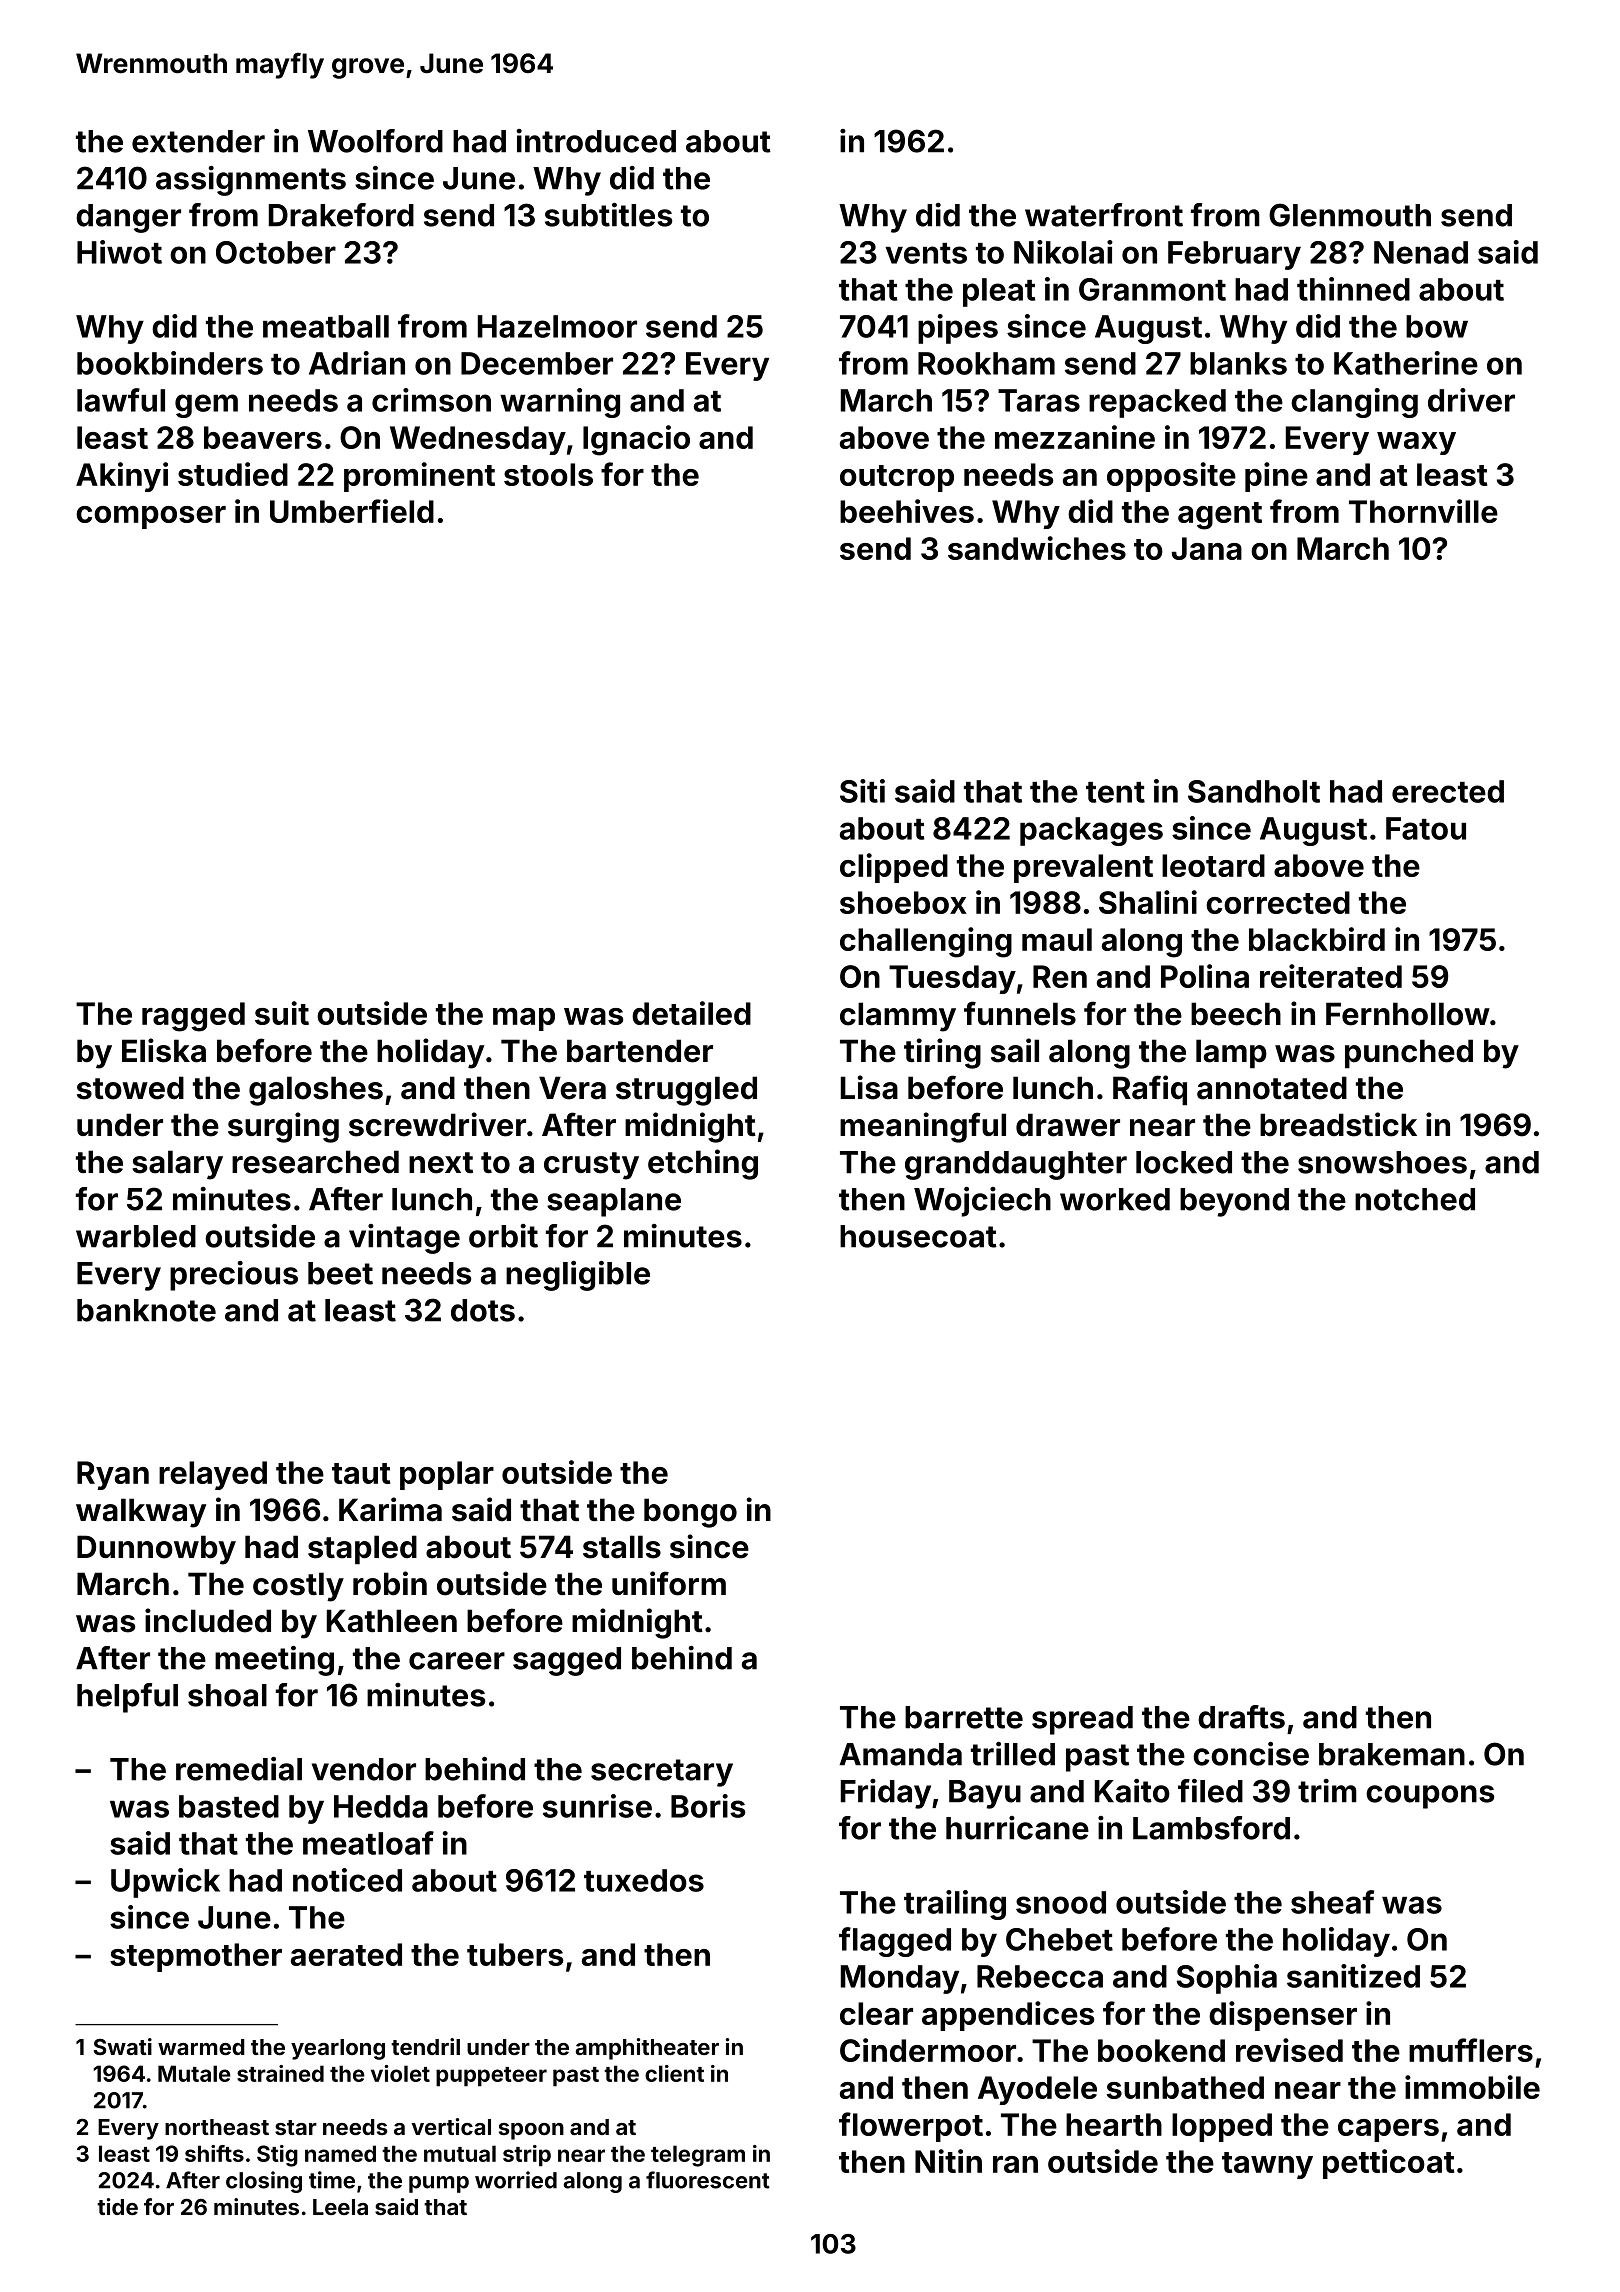 The height and width of the screenshot is (2292, 1620). What do you see at coordinates (282, 1013) in the screenshot?
I see `suit` at bounding box center [282, 1013].
